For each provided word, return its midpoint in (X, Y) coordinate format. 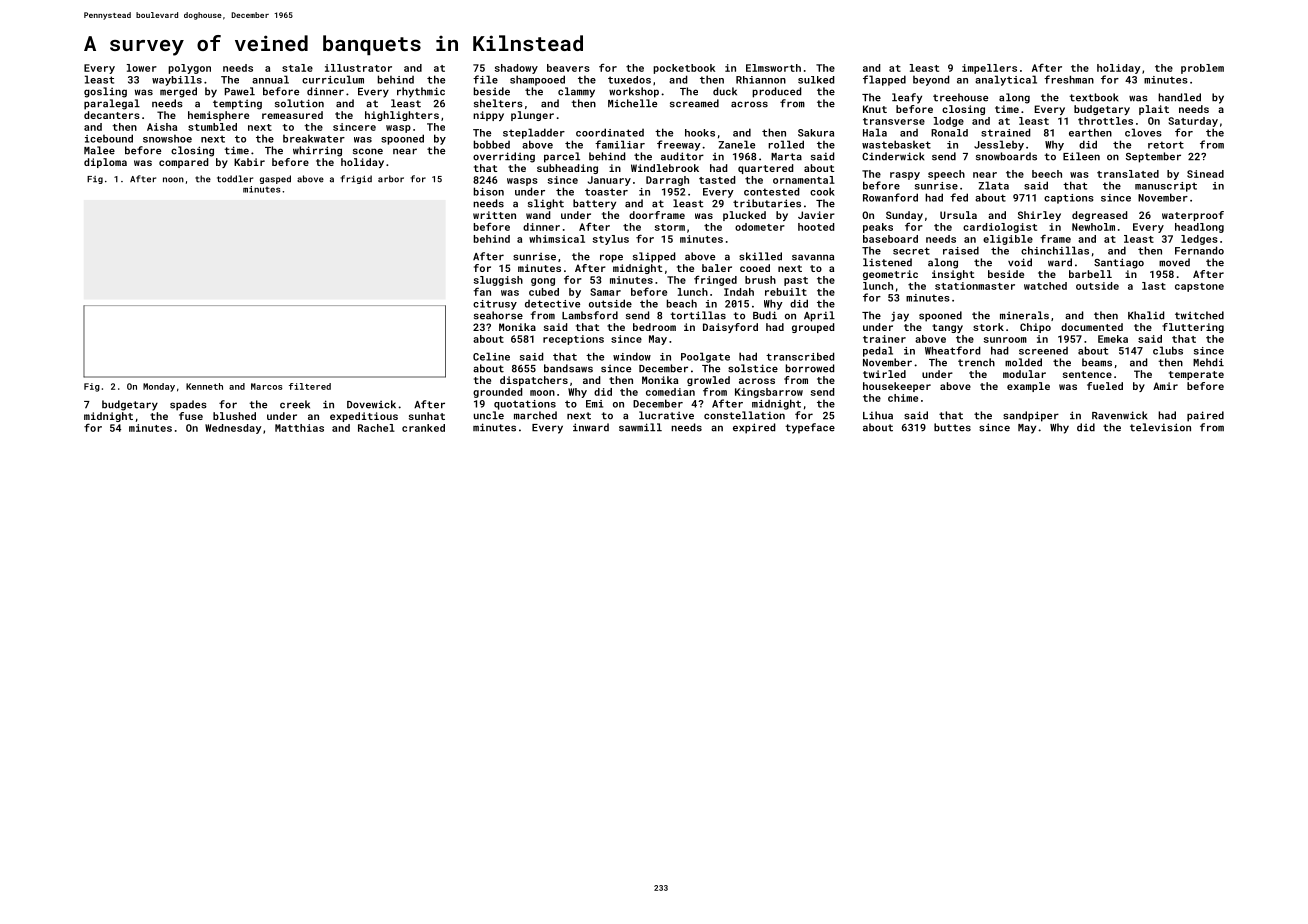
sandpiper (1031, 416)
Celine (491, 356)
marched (535, 415)
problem (1202, 69)
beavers (568, 68)
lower (142, 68)
